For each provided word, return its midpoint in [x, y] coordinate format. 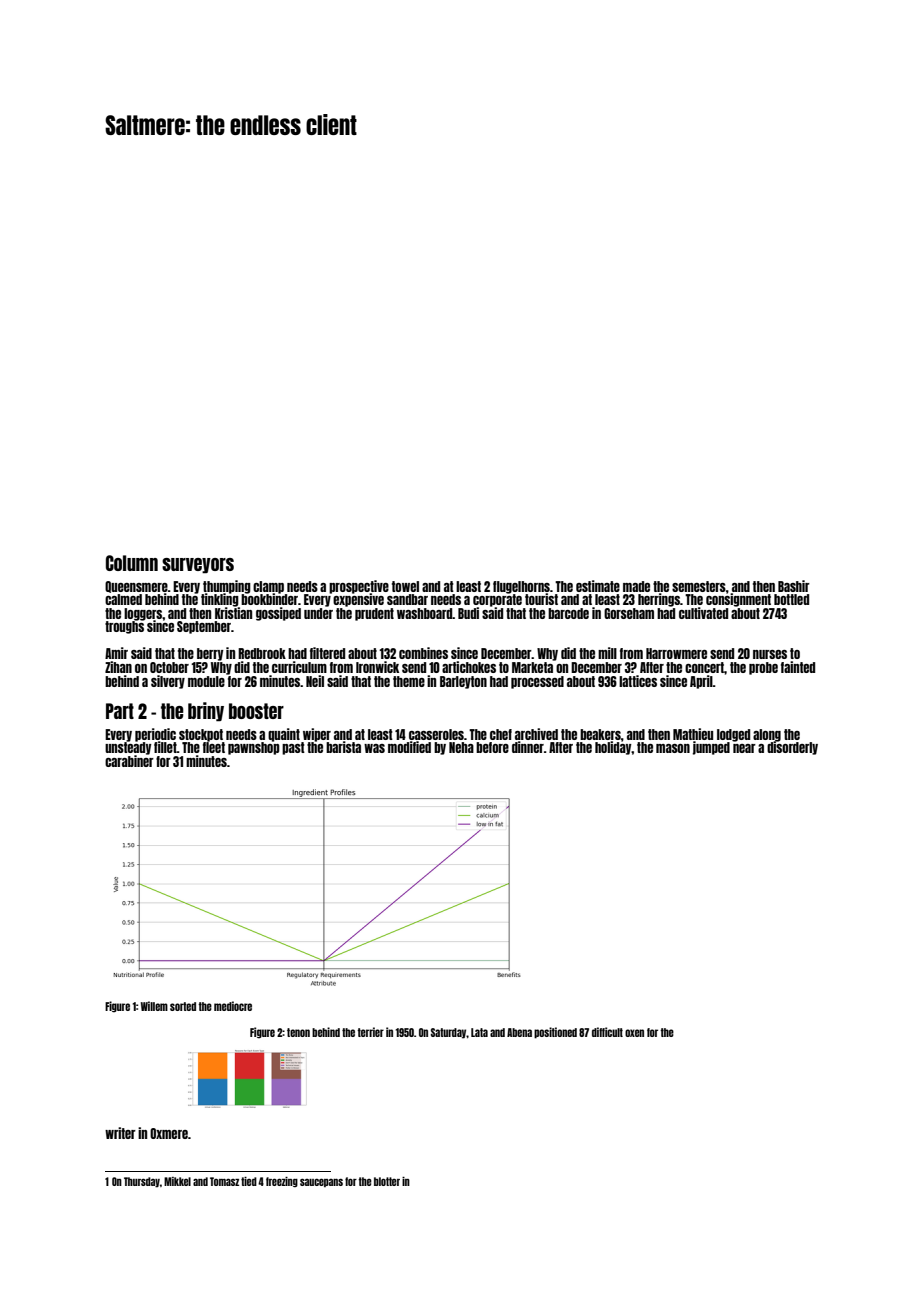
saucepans [321, 1182]
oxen [634, 1033]
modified [409, 747]
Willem [154, 1006]
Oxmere [169, 1133]
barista [343, 747]
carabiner [129, 761]
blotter [387, 1181]
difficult [607, 1032]
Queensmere [136, 587]
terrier [370, 1032]
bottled [791, 599]
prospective [359, 586]
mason [673, 748]
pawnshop [254, 748]
